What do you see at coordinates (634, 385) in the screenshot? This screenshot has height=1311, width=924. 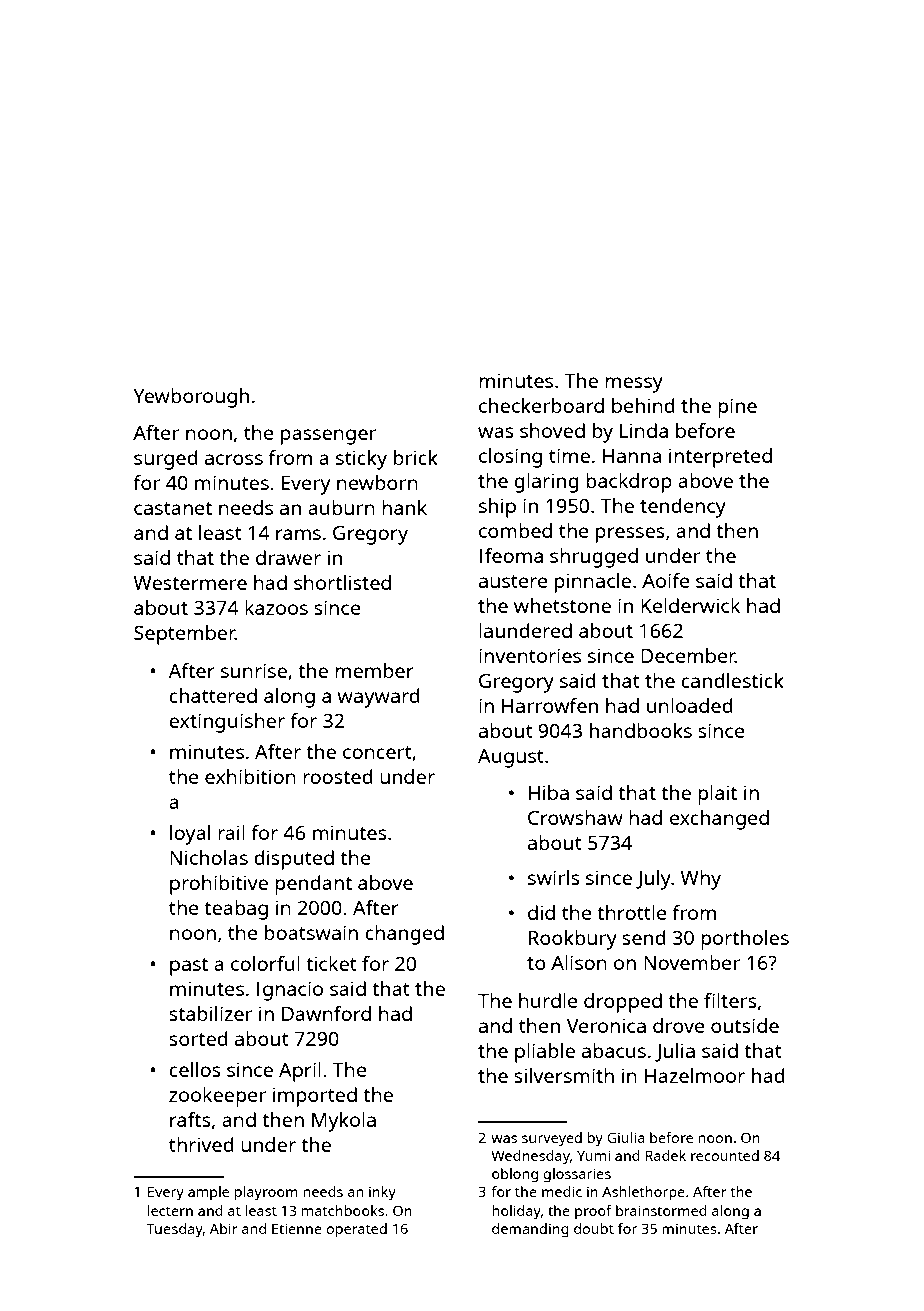 I see `messy` at bounding box center [634, 385].
